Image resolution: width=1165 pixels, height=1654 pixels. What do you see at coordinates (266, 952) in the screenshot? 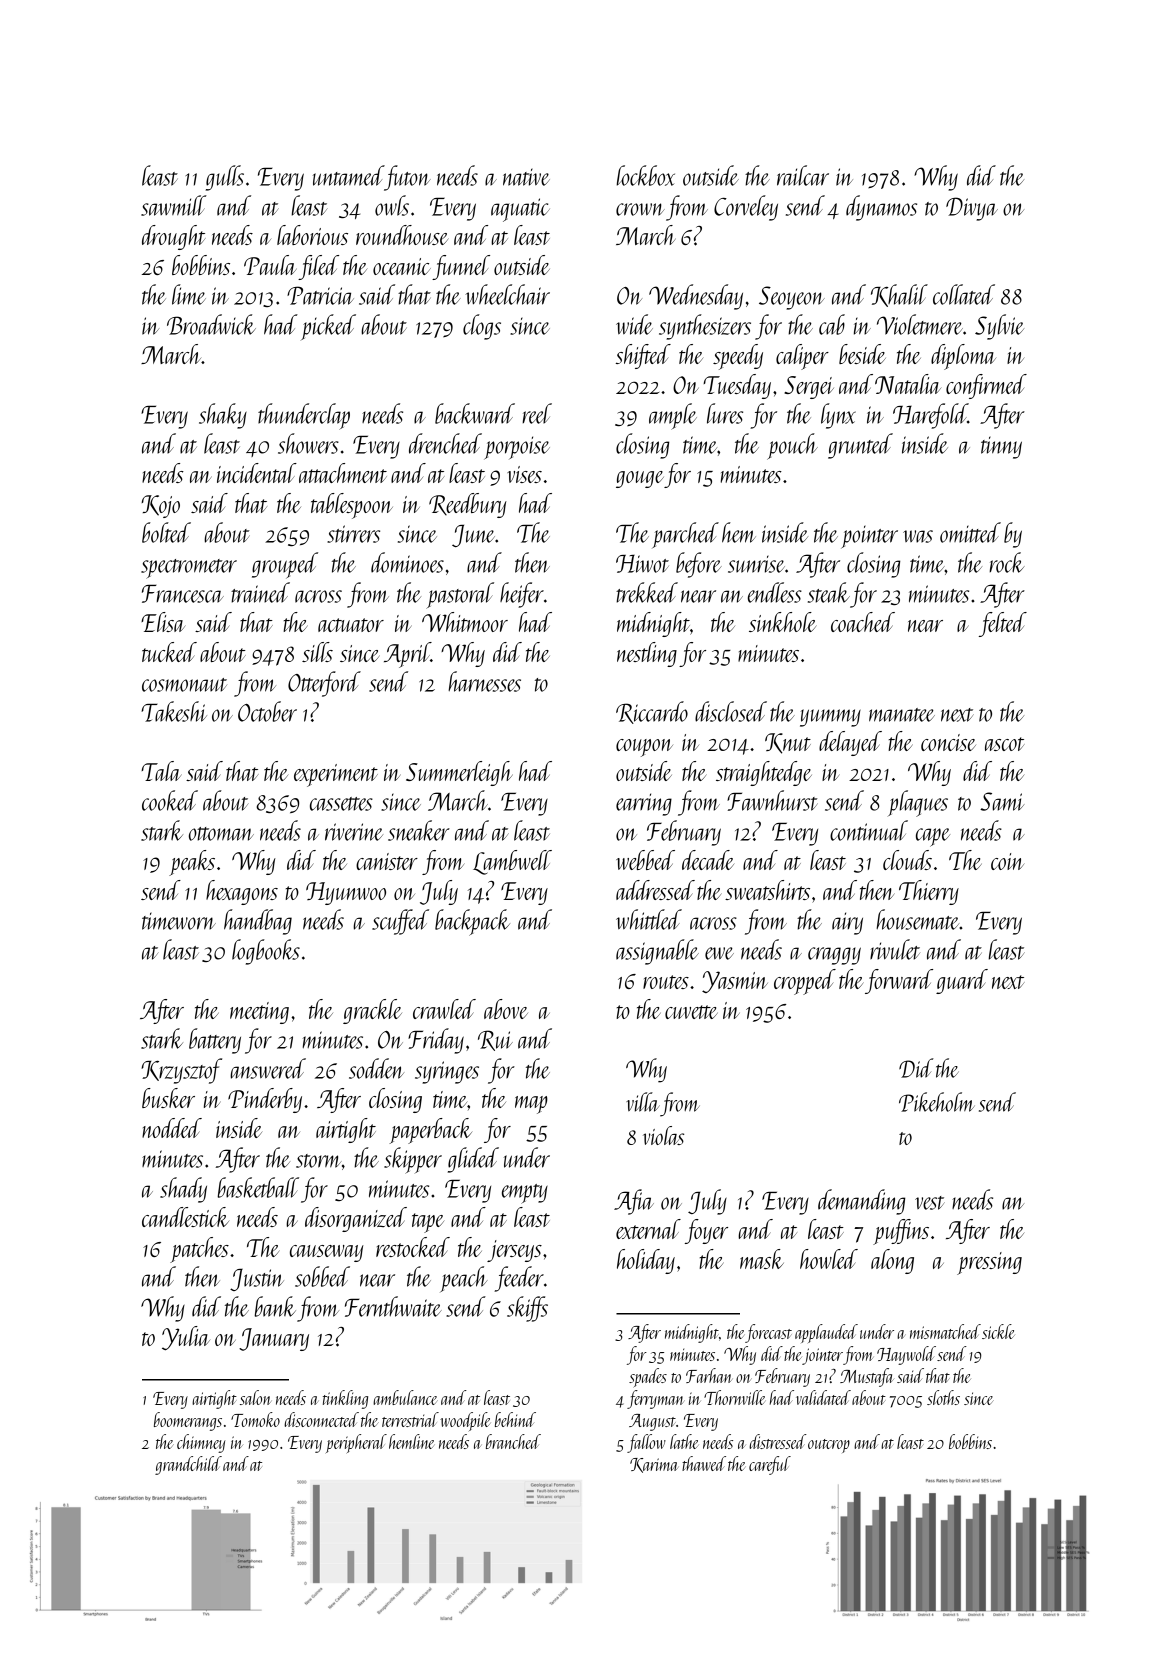
I see `logbooks` at bounding box center [266, 952].
